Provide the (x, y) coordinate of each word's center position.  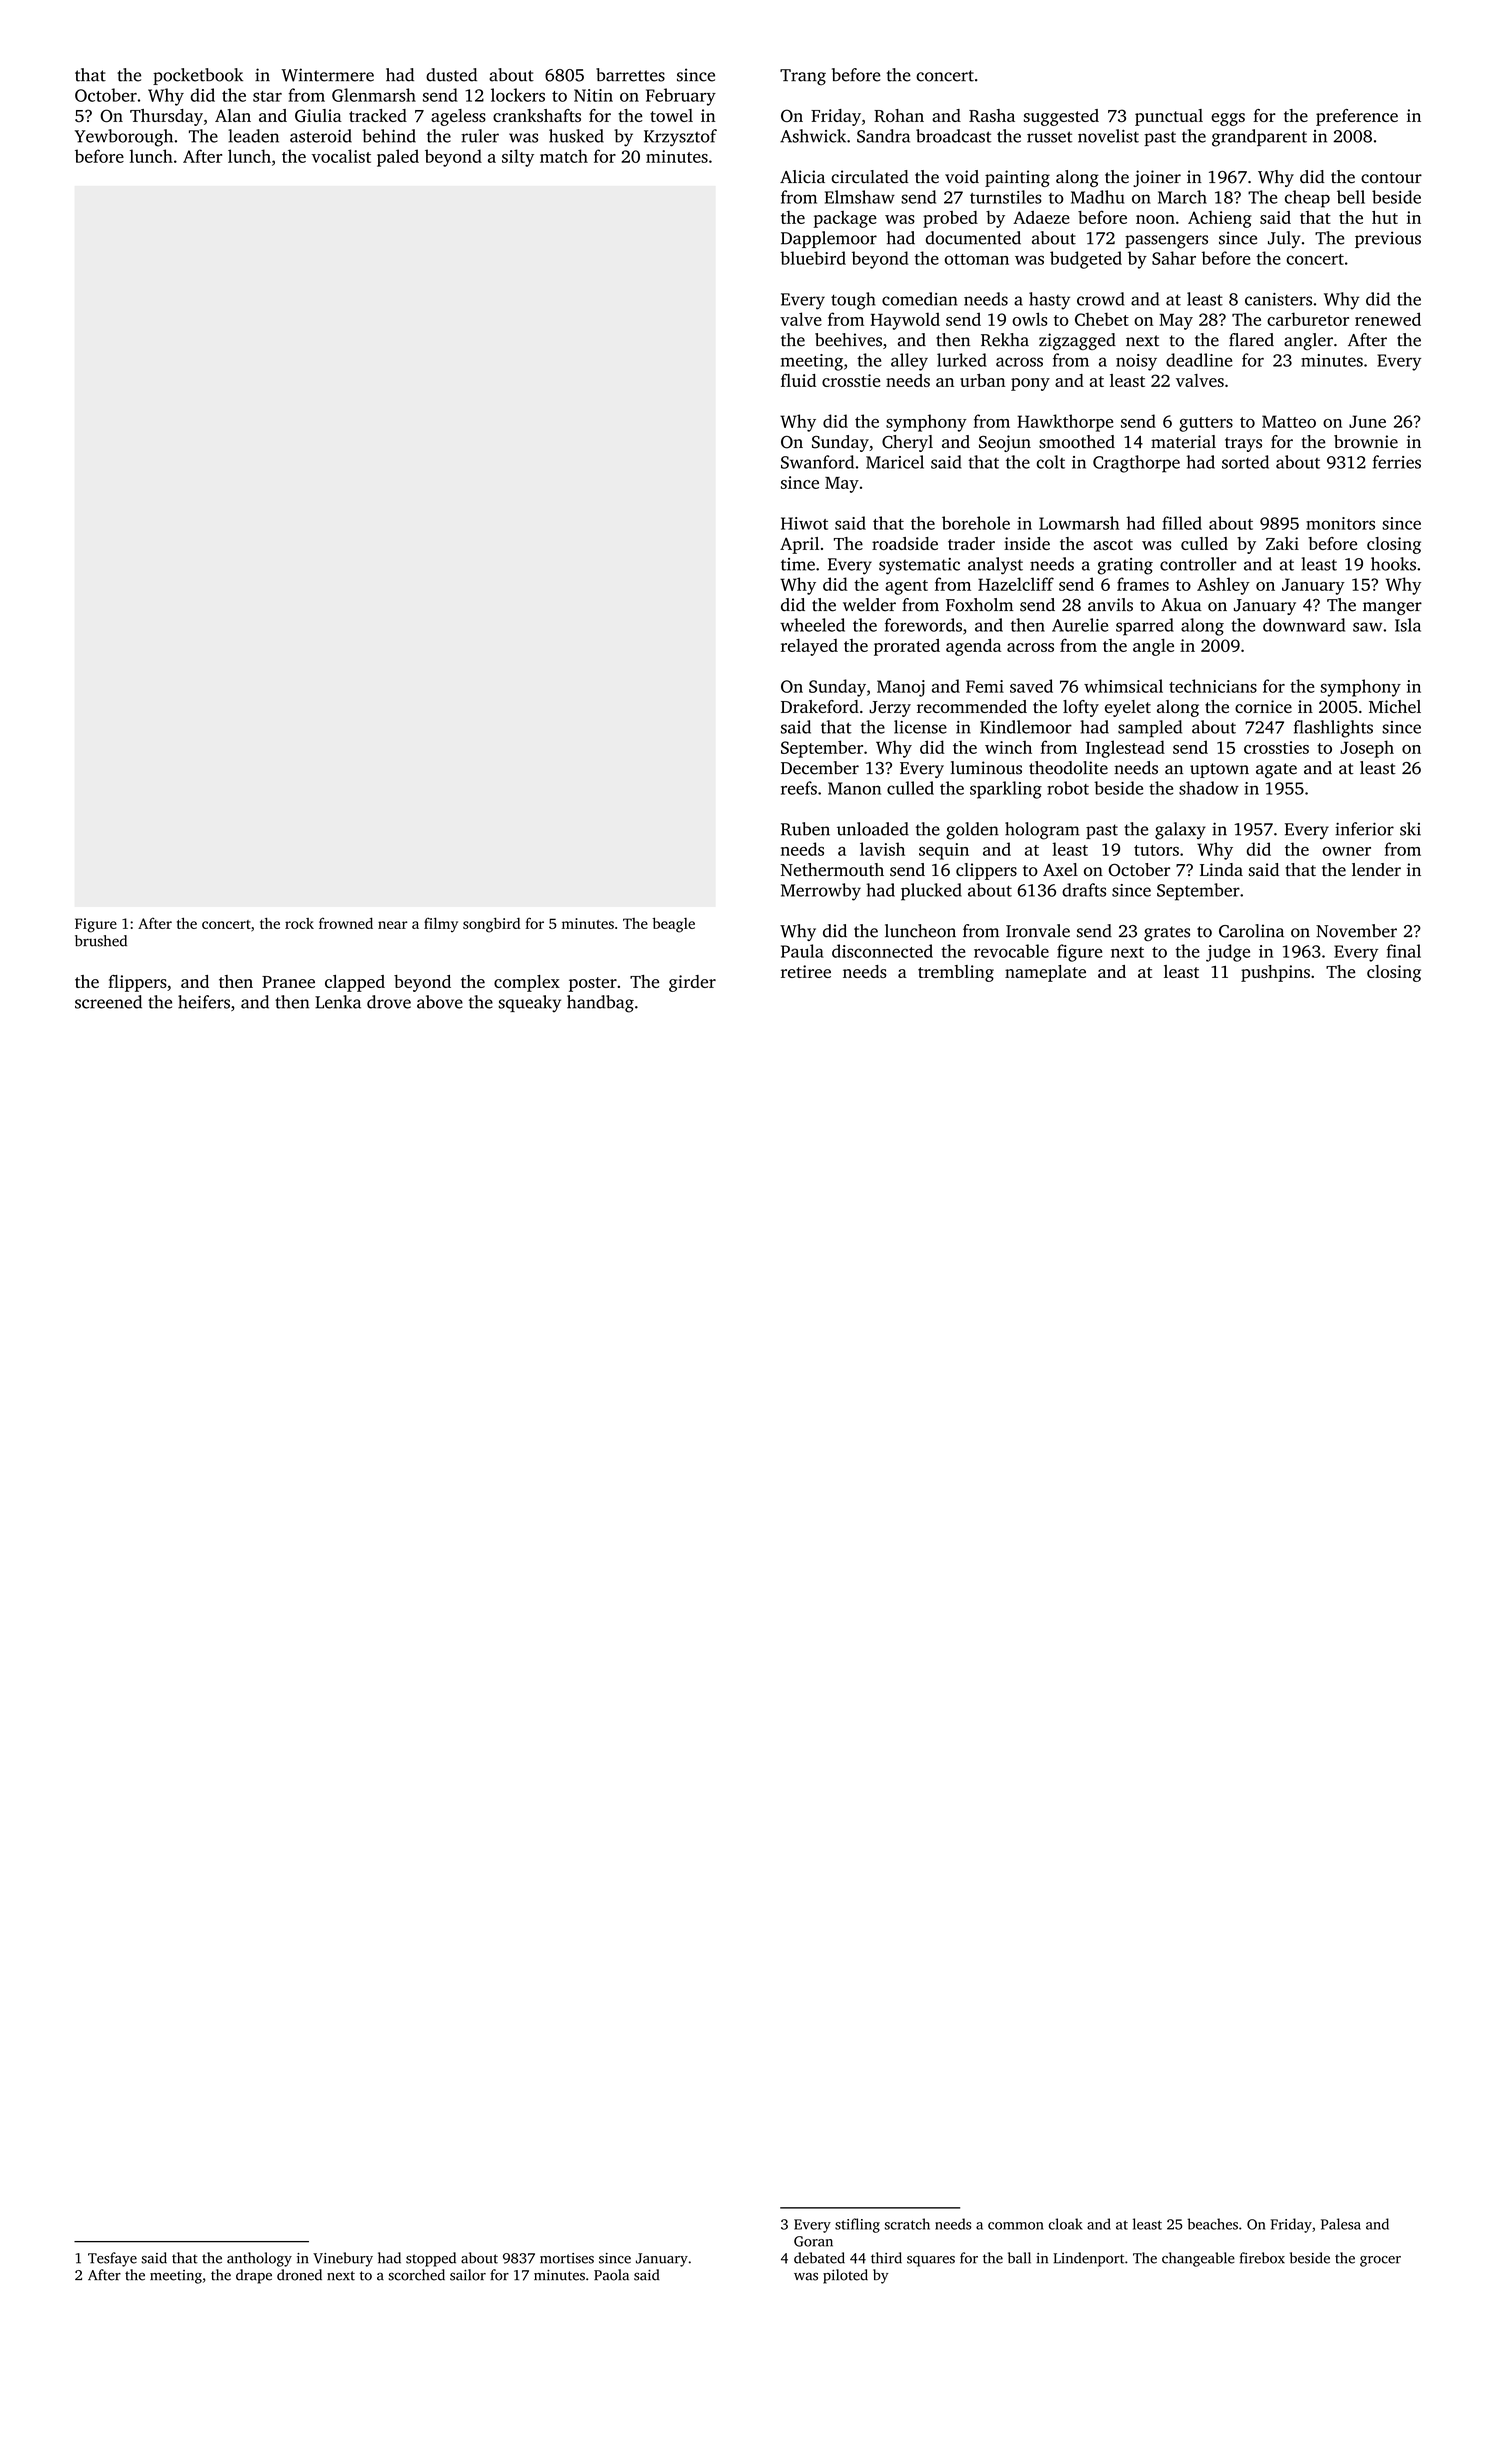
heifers (204, 1002)
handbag (600, 1004)
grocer (1380, 2261)
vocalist (341, 156)
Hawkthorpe (1065, 423)
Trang (803, 77)
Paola (611, 2275)
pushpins (1275, 973)
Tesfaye (112, 2259)
